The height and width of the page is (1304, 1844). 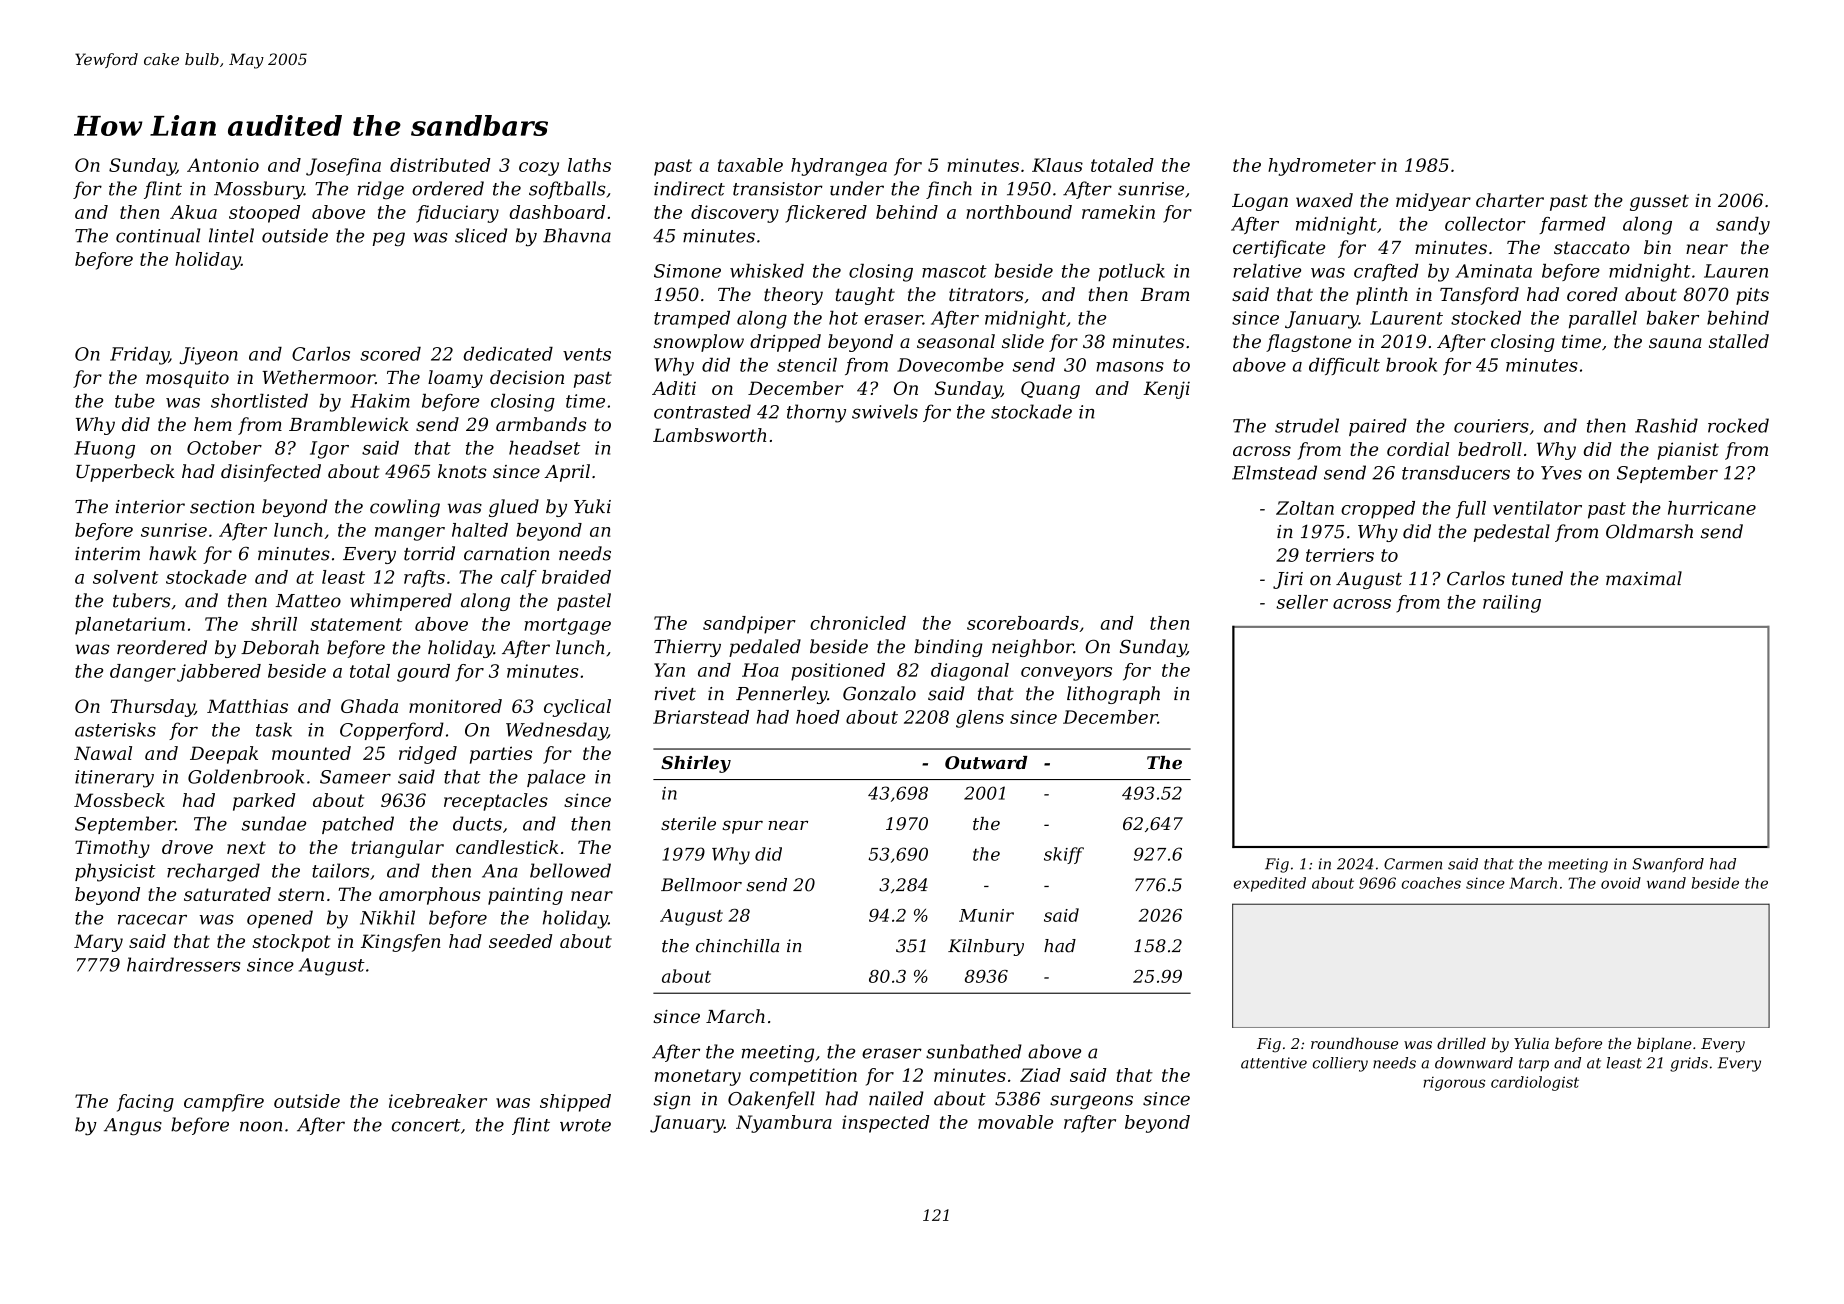 What do you see at coordinates (592, 506) in the page?
I see `Yuki` at bounding box center [592, 506].
